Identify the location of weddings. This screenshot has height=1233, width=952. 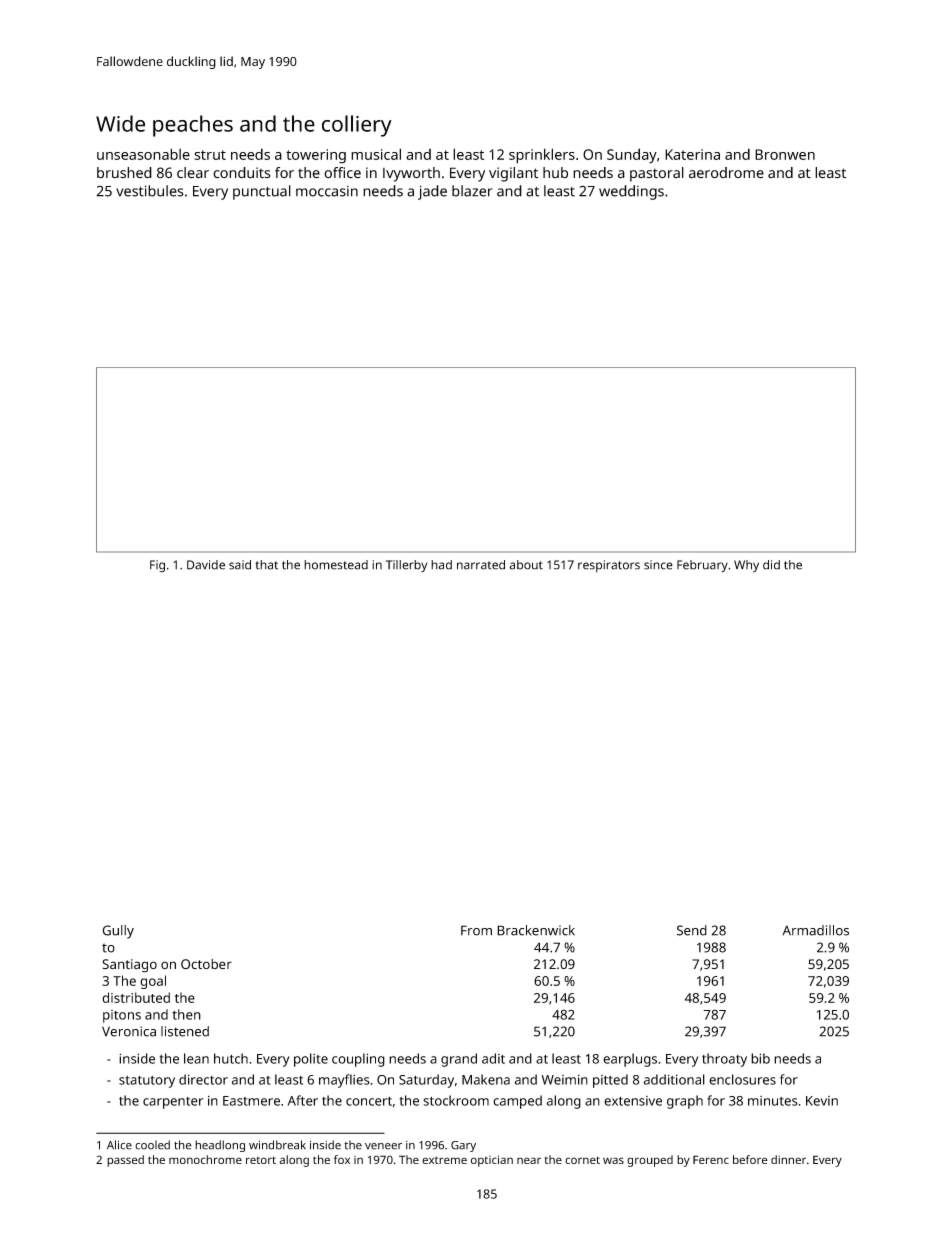
(631, 192).
